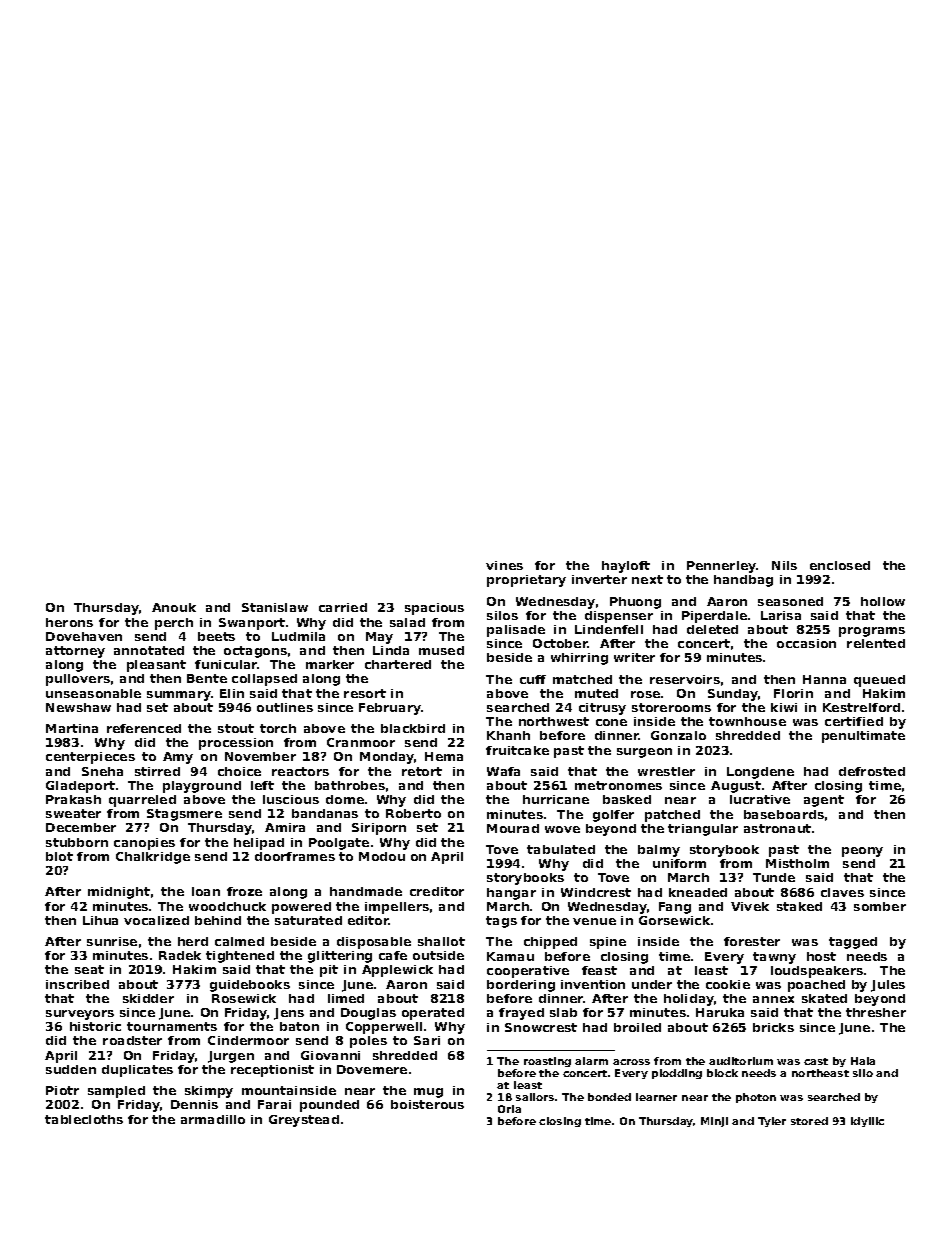 Image resolution: width=952 pixels, height=1233 pixels. I want to click on tablecloths, so click(84, 1119).
